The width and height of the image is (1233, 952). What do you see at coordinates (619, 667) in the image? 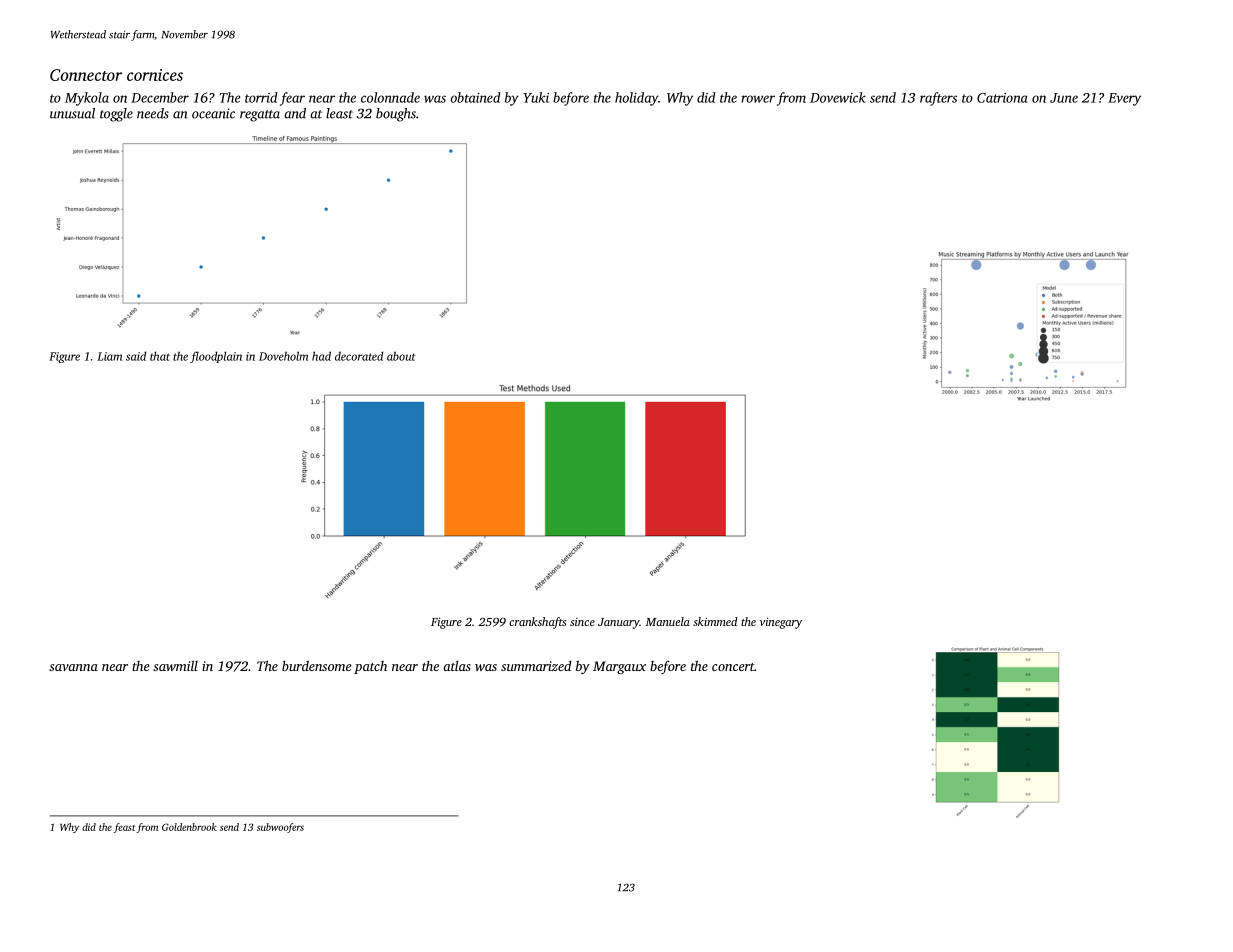
I see `Margaux` at bounding box center [619, 667].
